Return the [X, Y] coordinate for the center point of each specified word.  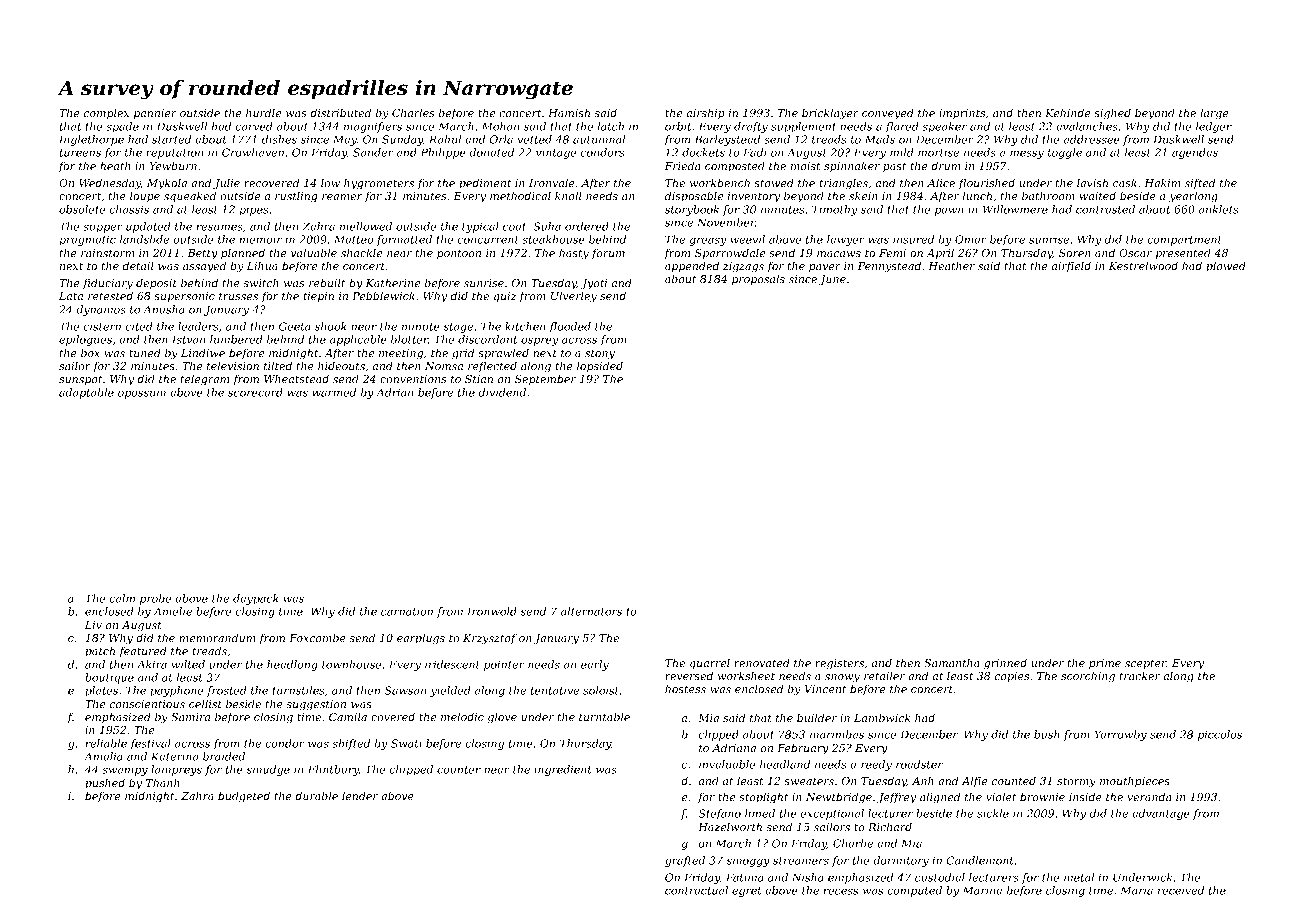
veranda [1149, 796]
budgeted [244, 797]
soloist [601, 690]
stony [600, 354]
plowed [1226, 266]
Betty [202, 254]
